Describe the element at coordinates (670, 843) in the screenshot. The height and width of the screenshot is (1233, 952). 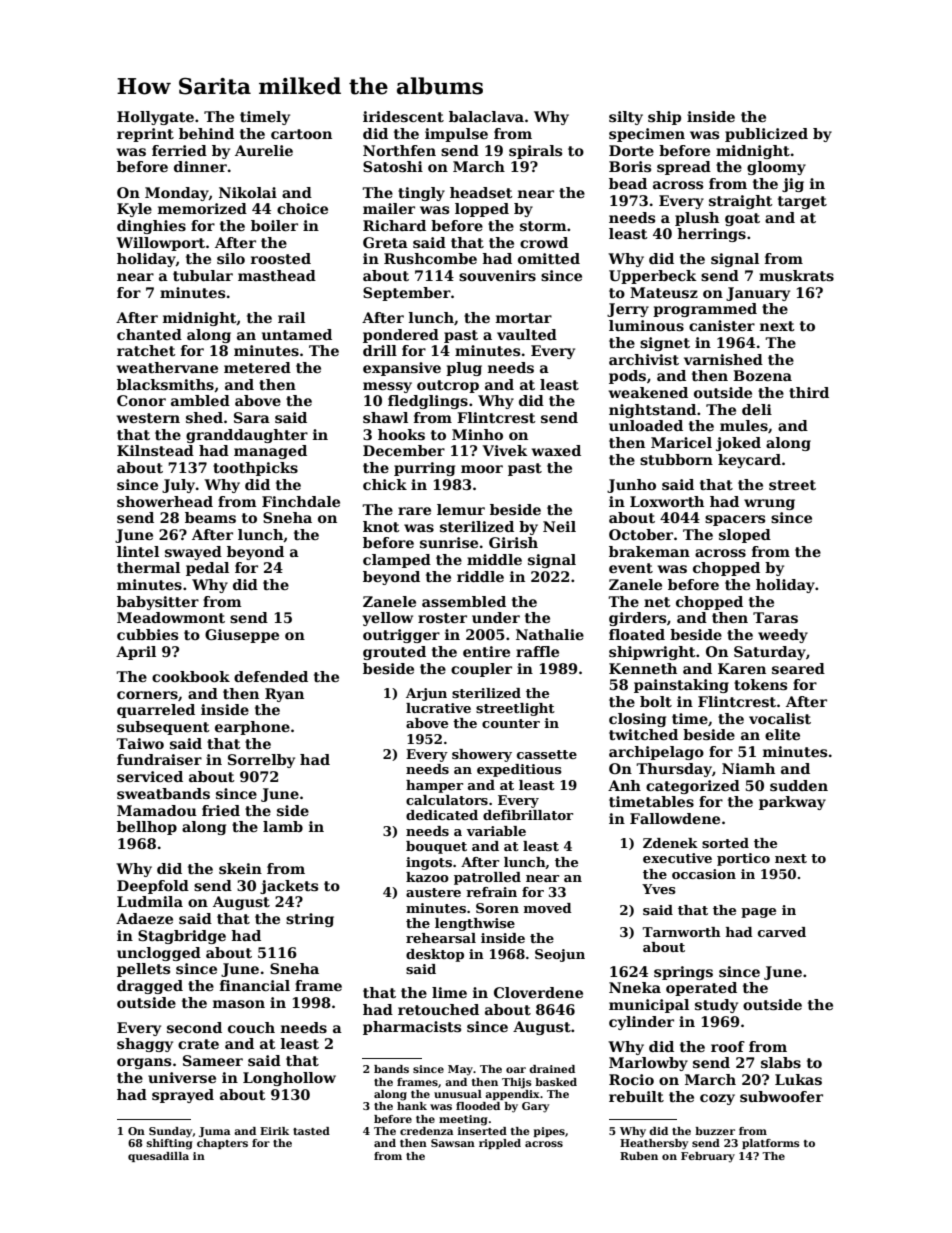
I see `Zdenek` at that location.
